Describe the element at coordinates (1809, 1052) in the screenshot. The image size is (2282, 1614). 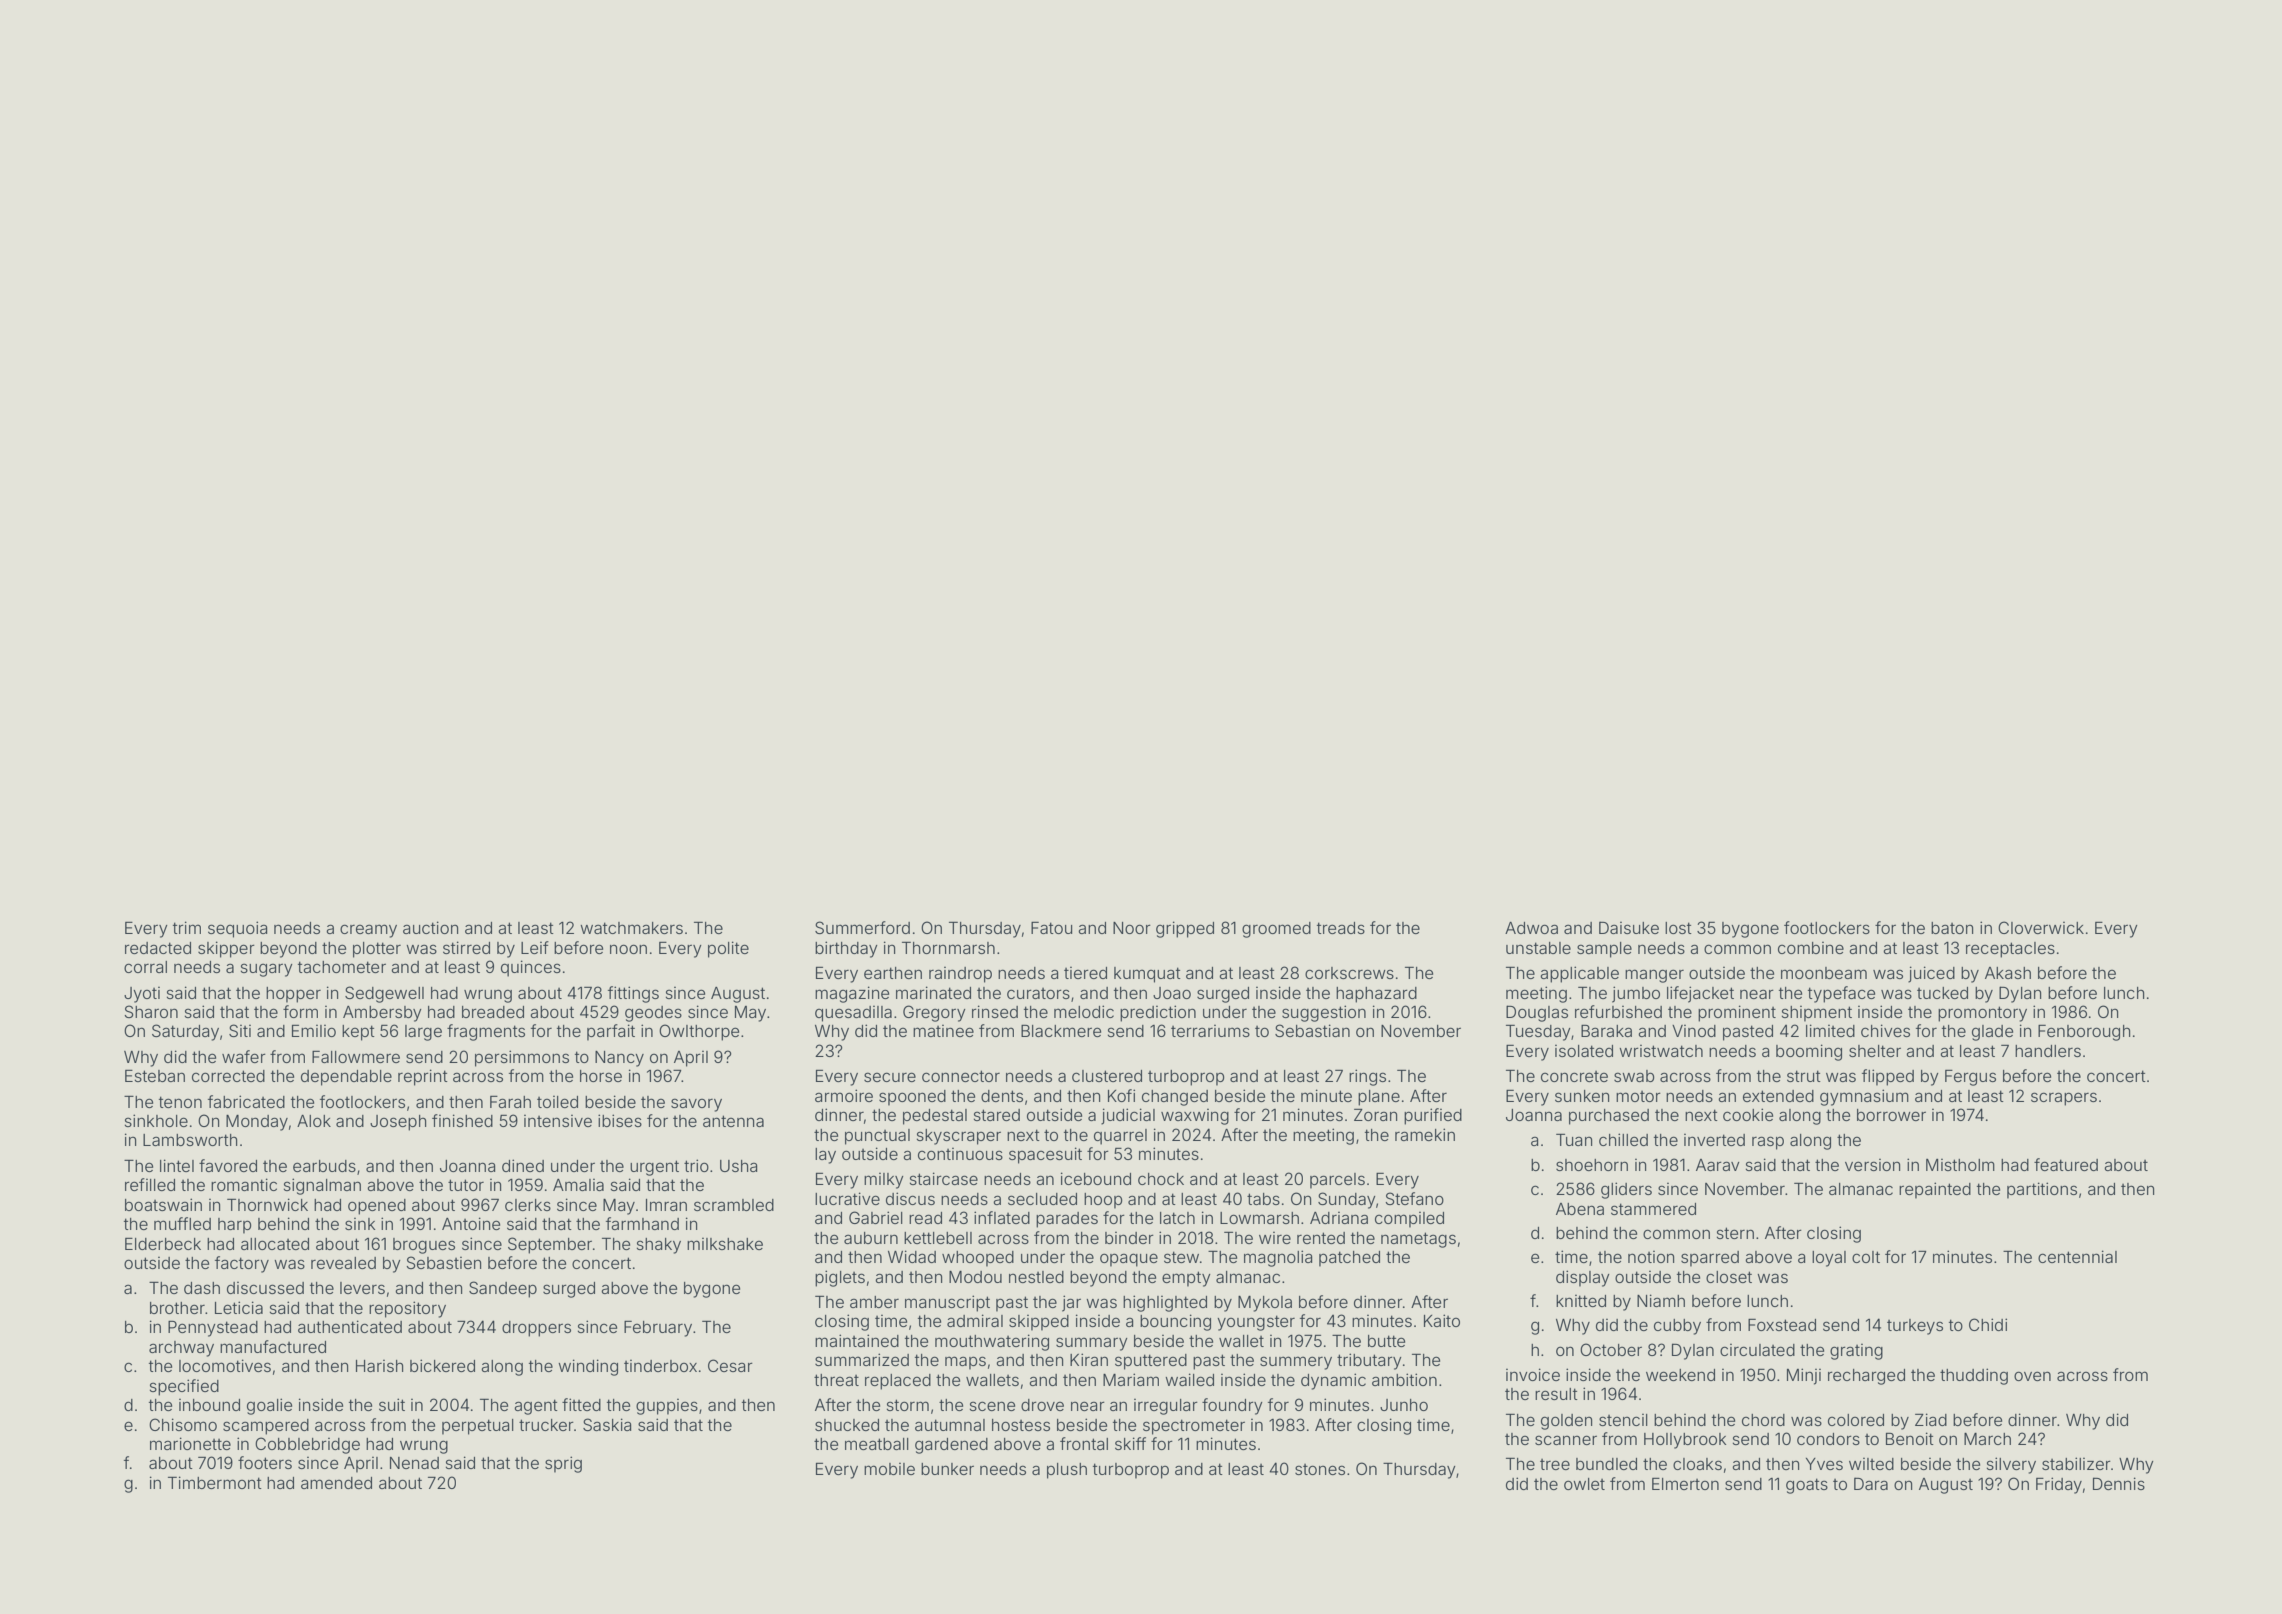
I see `booming` at that location.
